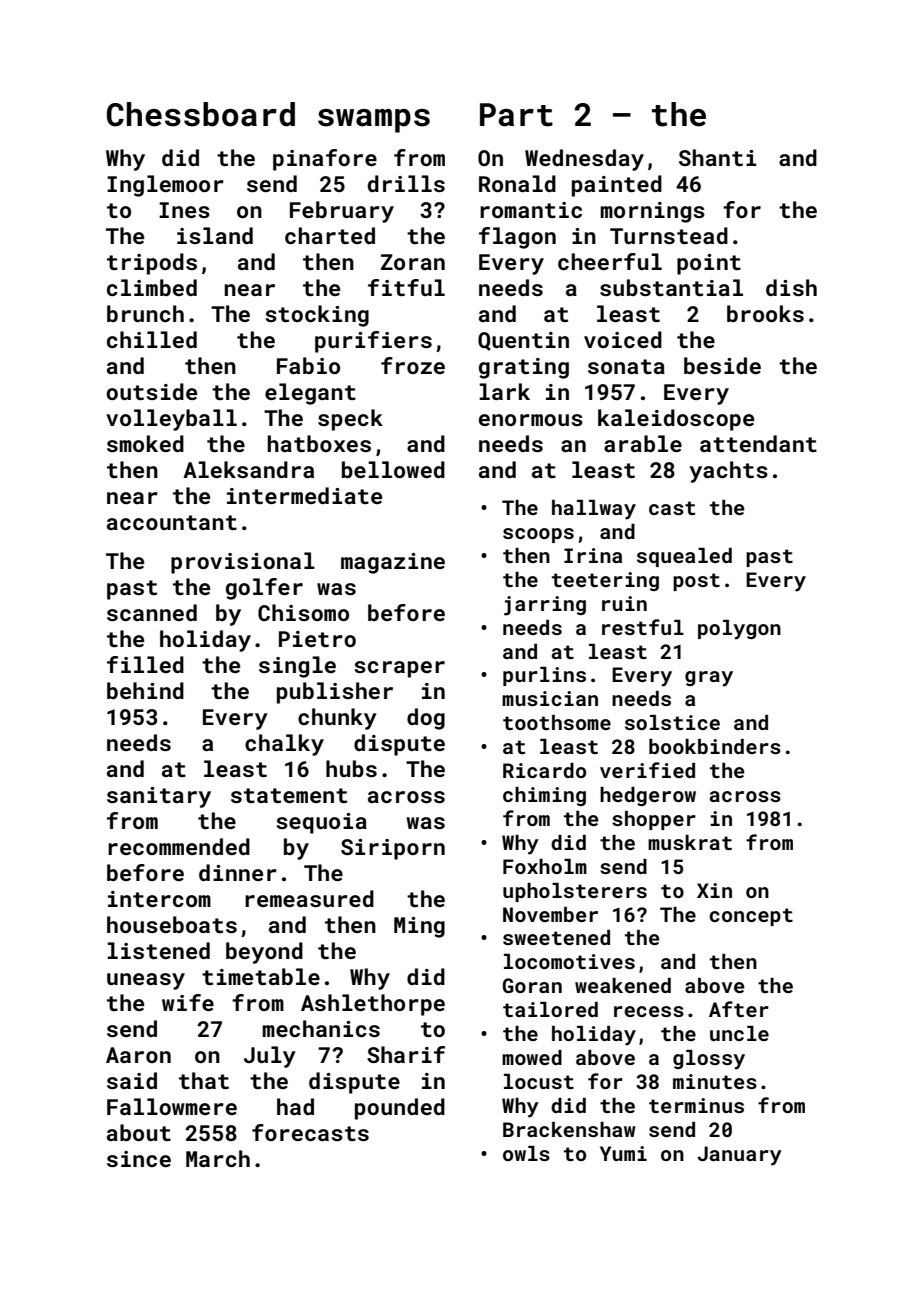 This page has width=924, height=1311. Describe the element at coordinates (739, 630) in the page. I see `polygon` at that location.
